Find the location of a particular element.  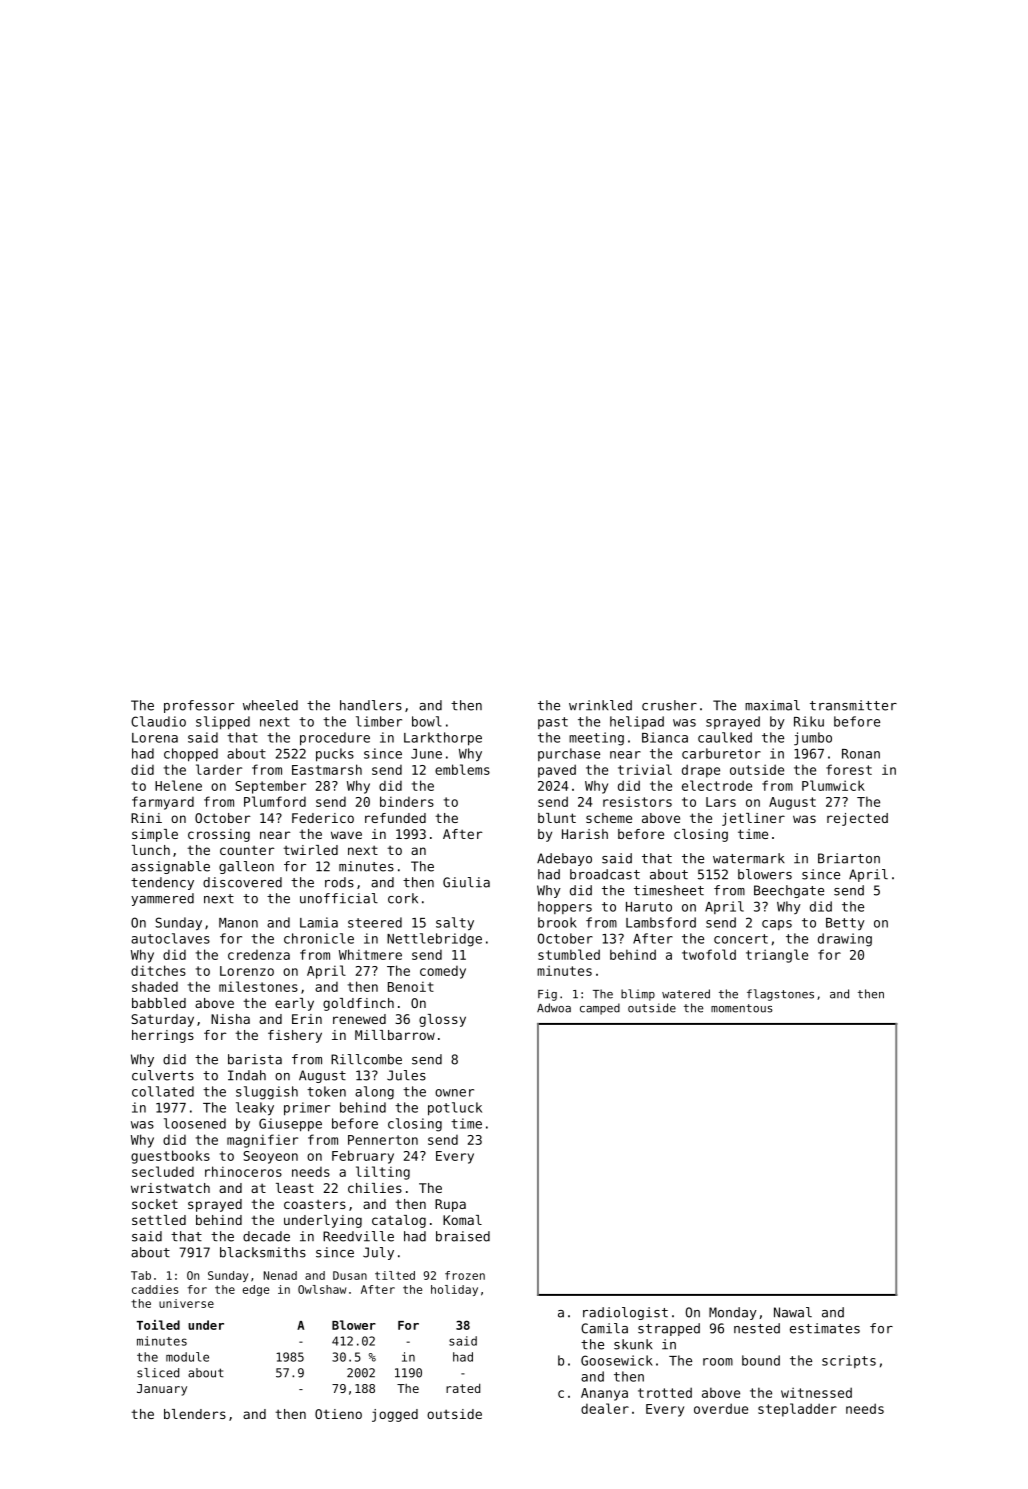

Eastmarsh is located at coordinates (327, 769).
